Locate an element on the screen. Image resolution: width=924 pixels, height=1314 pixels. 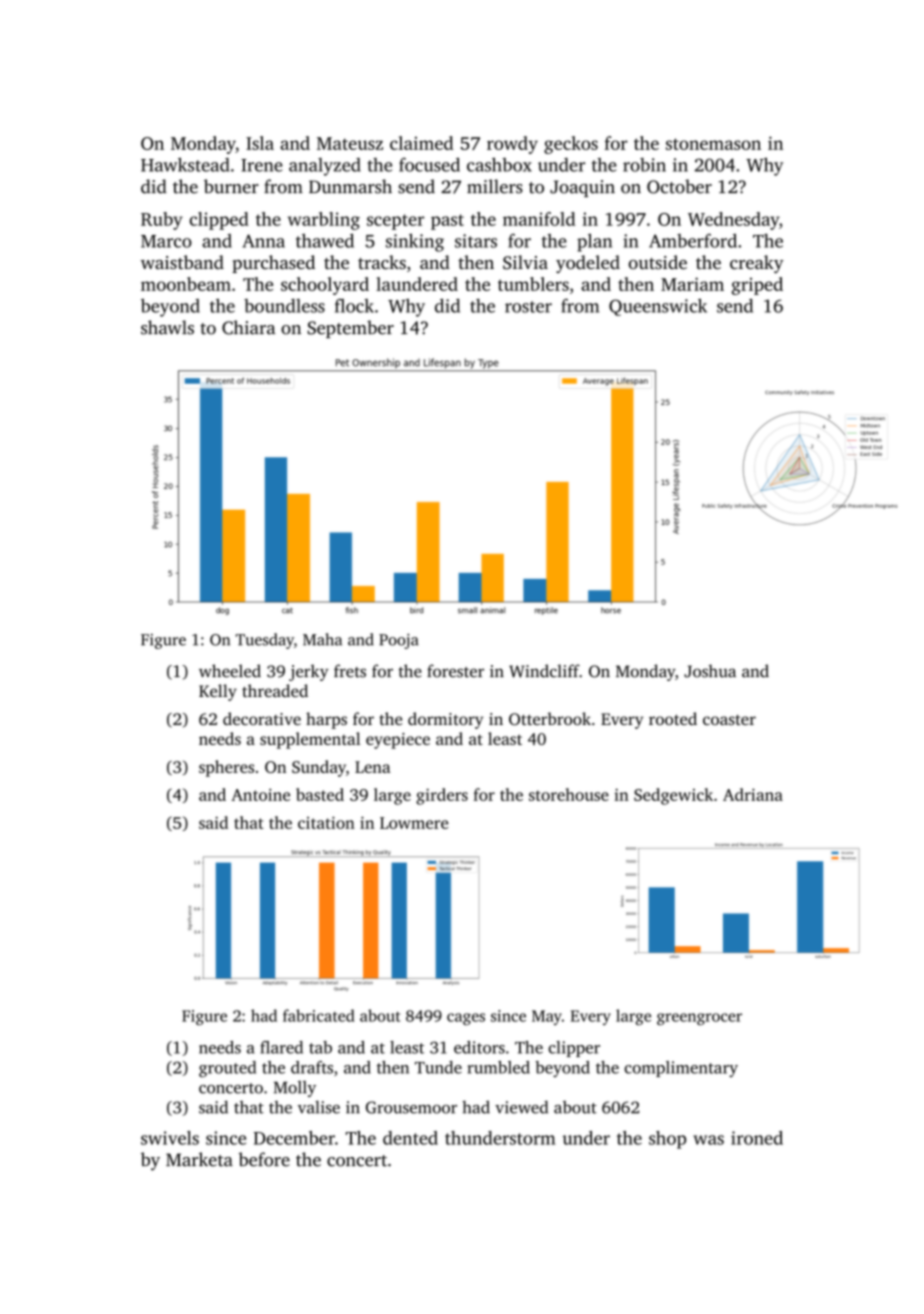
was is located at coordinates (708, 1140).
